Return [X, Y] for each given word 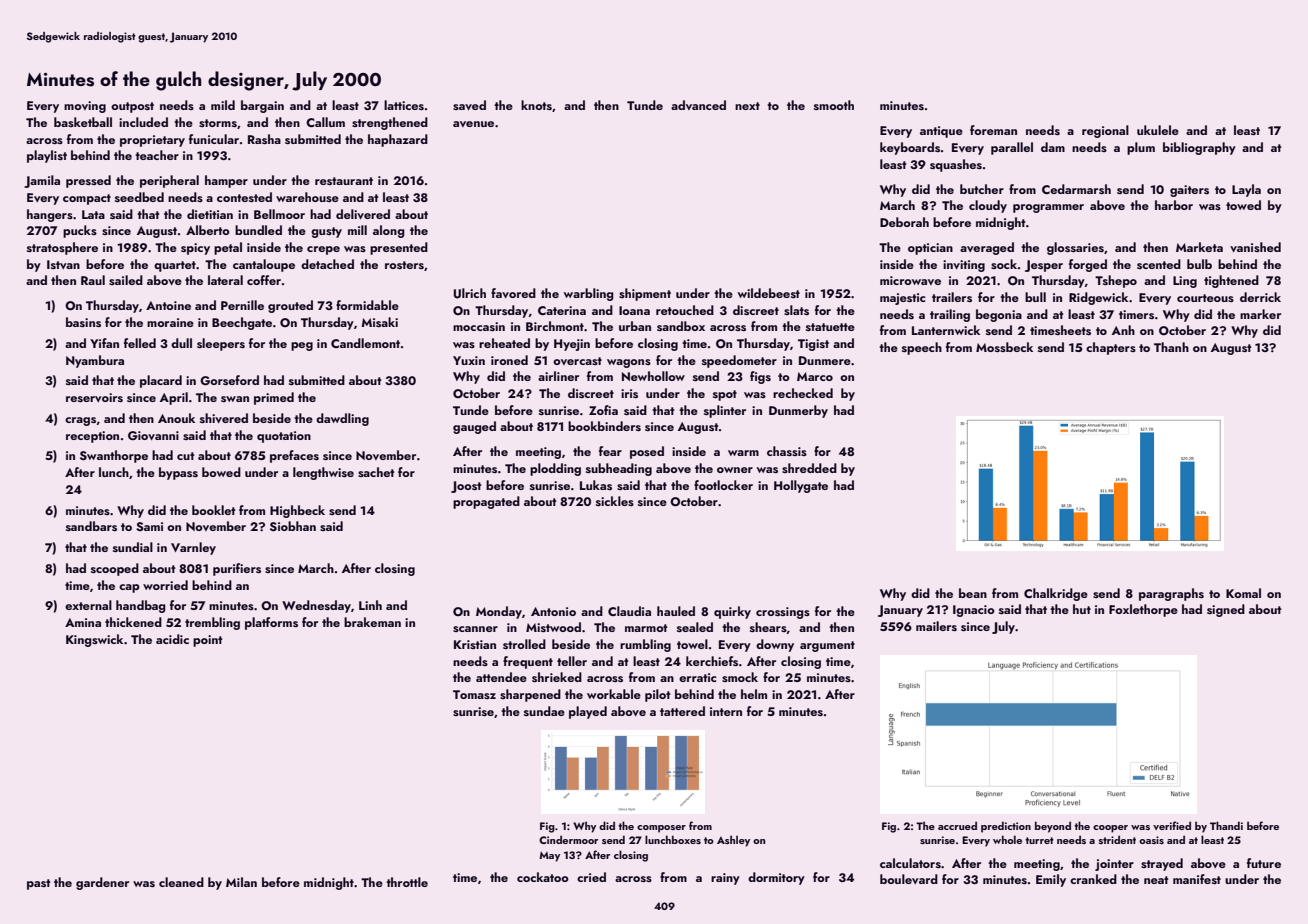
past [39, 884]
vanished [1255, 247]
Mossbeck [1004, 347]
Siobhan [293, 526]
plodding [555, 469]
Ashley [733, 841]
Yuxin [469, 360]
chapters [1111, 348]
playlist [47, 156]
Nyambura [95, 361]
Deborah [904, 222]
